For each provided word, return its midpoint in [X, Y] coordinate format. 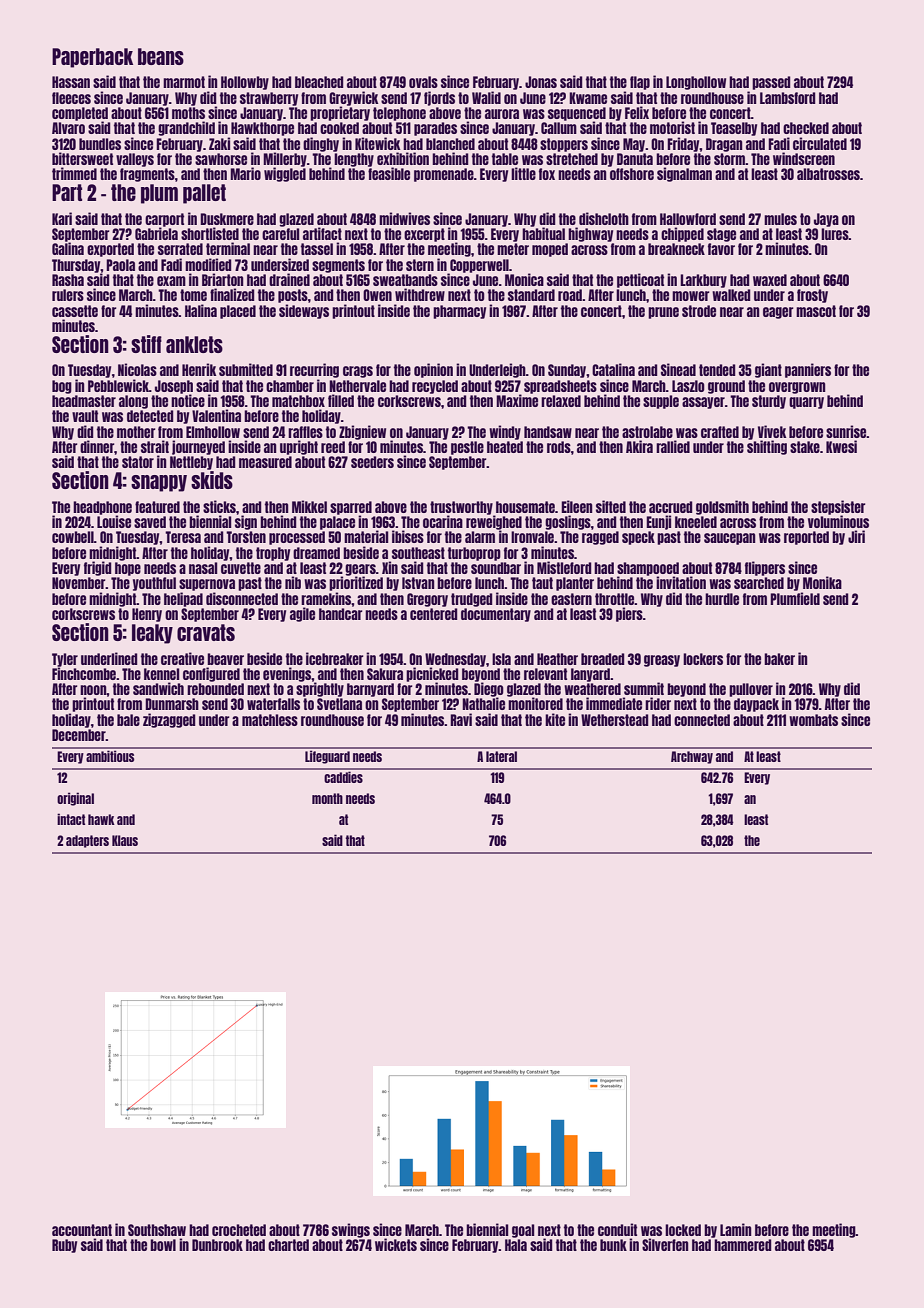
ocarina [443, 521]
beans [161, 56]
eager [778, 313]
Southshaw [157, 1230]
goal [523, 1231]
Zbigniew [362, 432]
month [327, 798]
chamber [290, 386]
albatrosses [828, 174]
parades [435, 129]
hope [128, 569]
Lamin [735, 1229]
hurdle [722, 599]
